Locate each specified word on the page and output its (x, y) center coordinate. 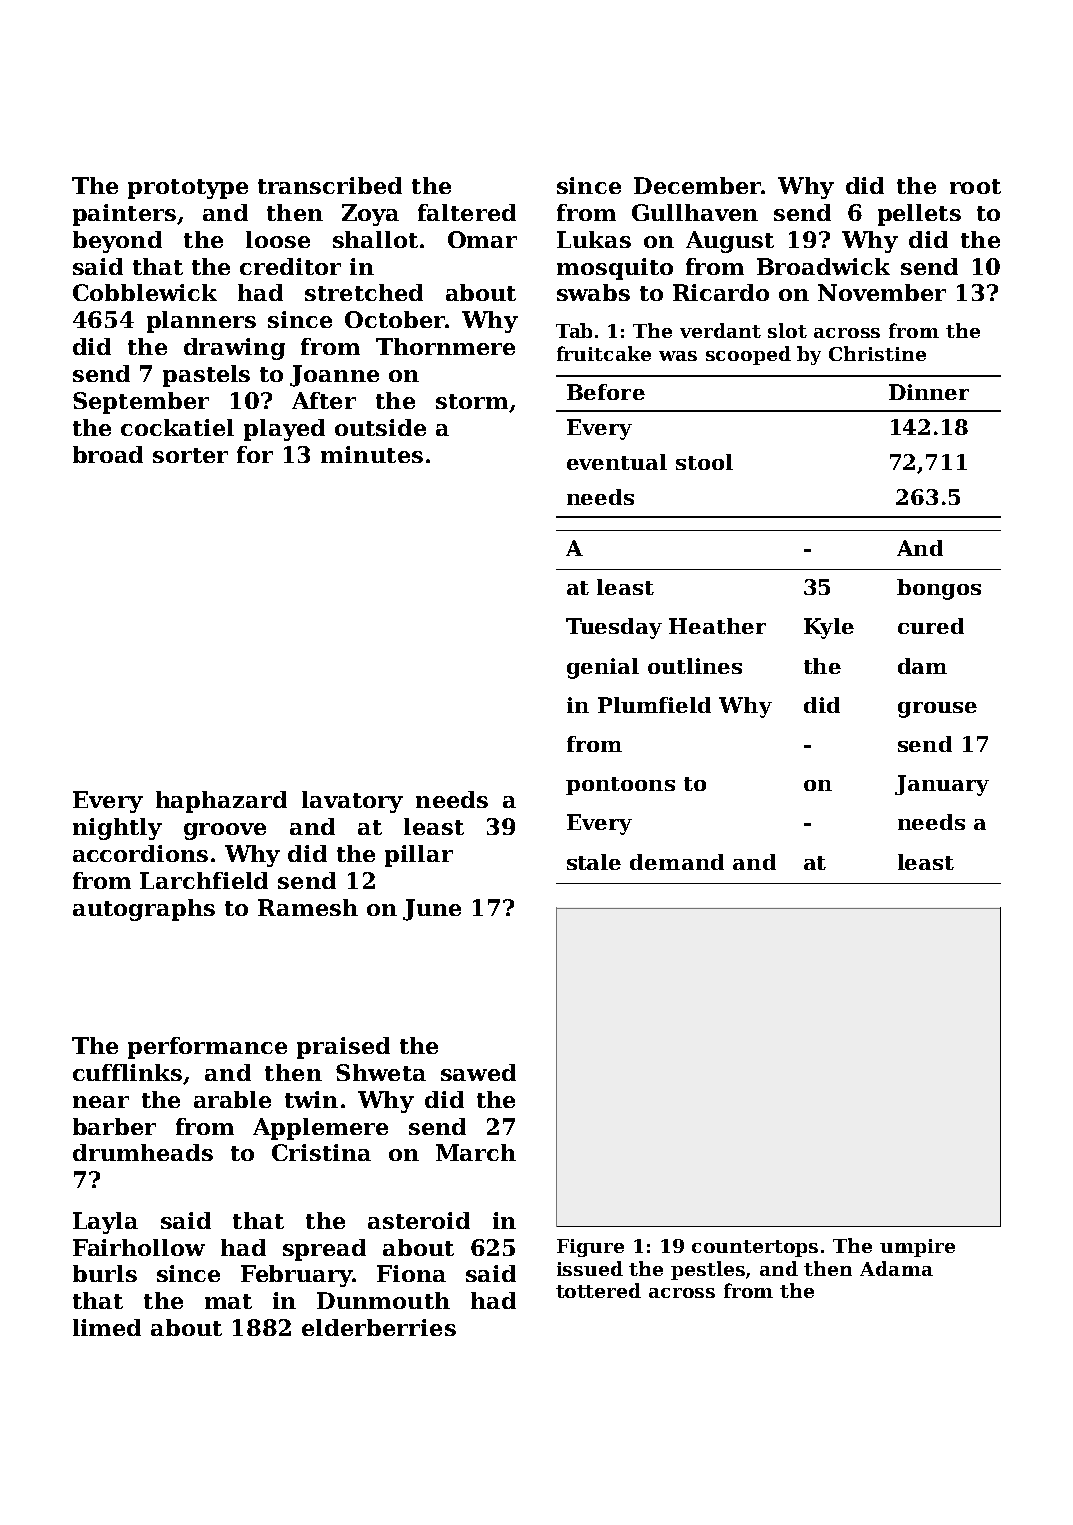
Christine (877, 353)
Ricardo (721, 292)
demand (677, 862)
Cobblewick (145, 292)
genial (603, 668)
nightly (117, 829)
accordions (140, 853)
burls (105, 1273)
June (432, 910)
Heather (717, 626)
